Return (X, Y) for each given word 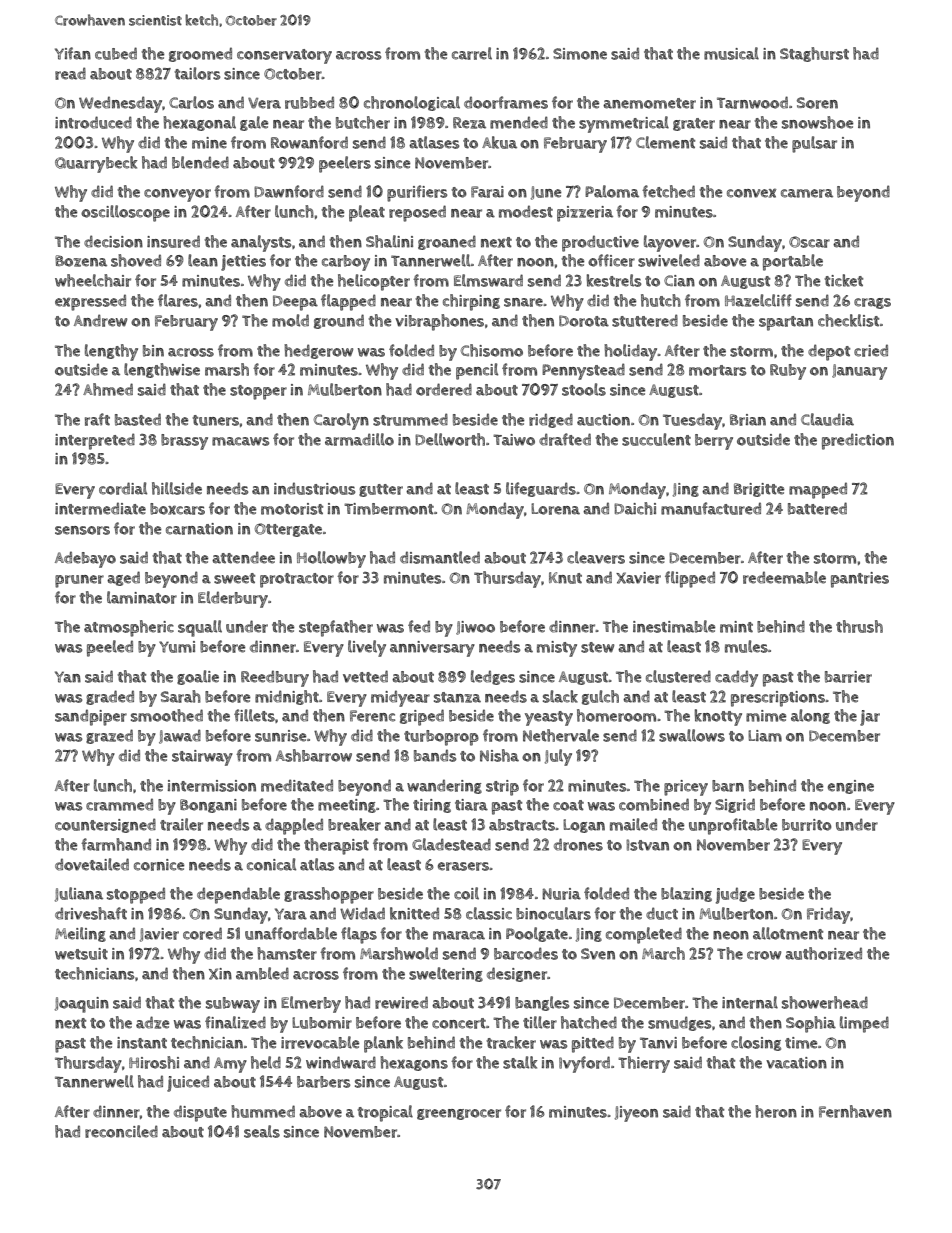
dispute (200, 1113)
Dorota (584, 321)
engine (851, 787)
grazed (109, 736)
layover (670, 243)
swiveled (669, 260)
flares (178, 300)
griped (422, 717)
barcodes (526, 953)
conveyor (177, 195)
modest (526, 211)
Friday (828, 915)
